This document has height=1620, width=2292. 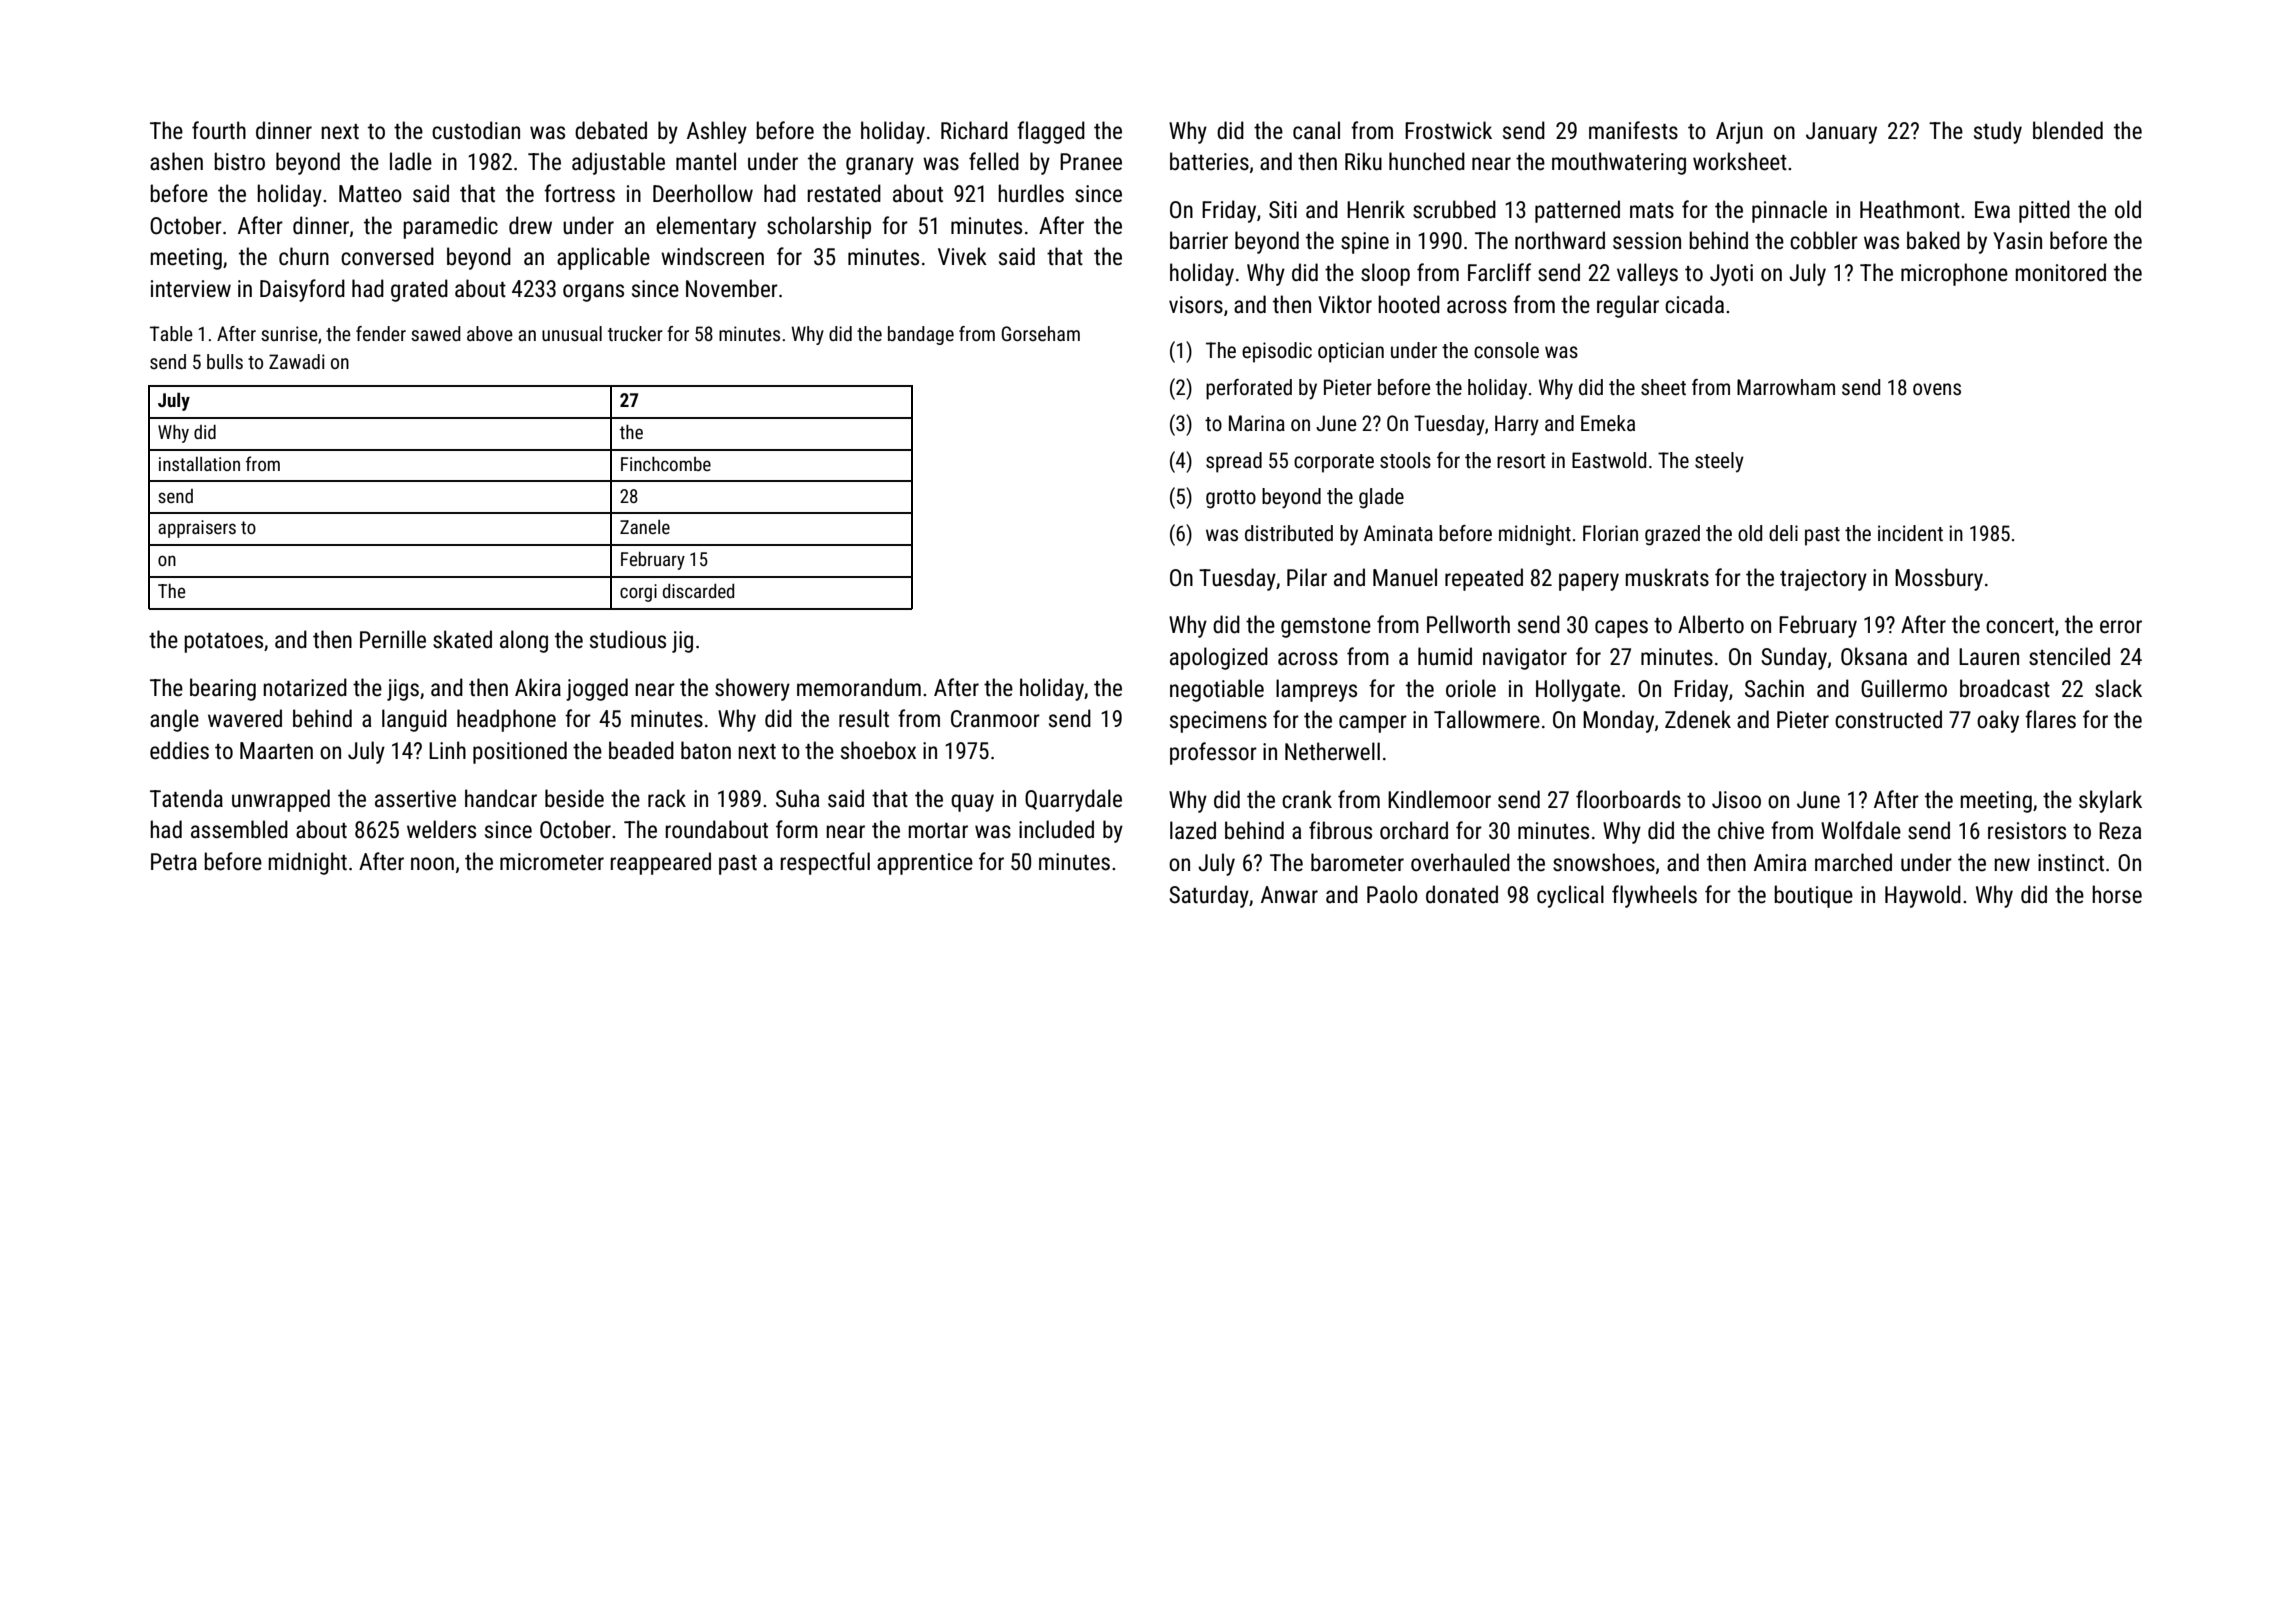 What do you see at coordinates (1937, 389) in the document?
I see `ovens` at bounding box center [1937, 389].
